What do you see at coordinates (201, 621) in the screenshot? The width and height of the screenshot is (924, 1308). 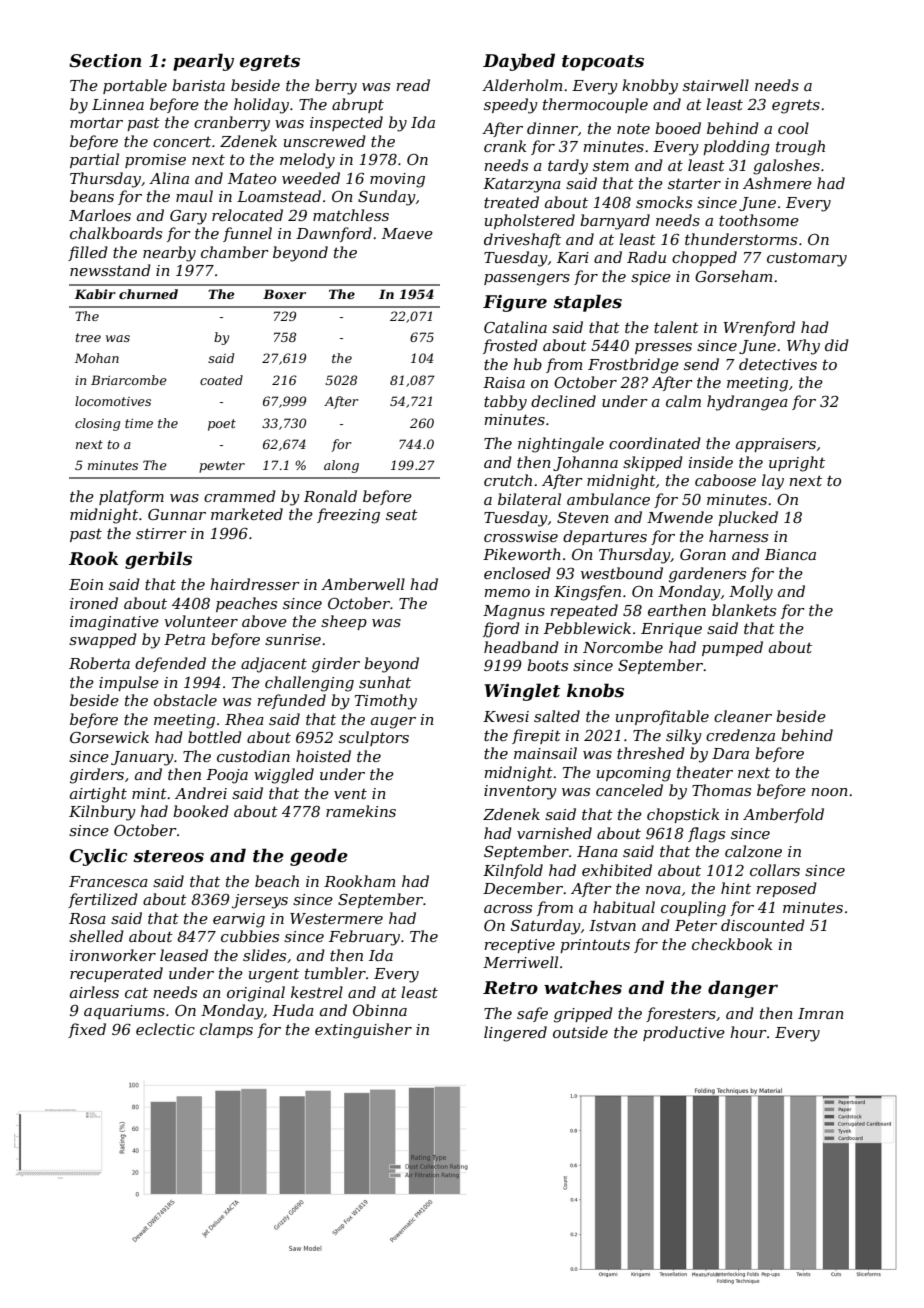 I see `volunteer` at bounding box center [201, 621].
